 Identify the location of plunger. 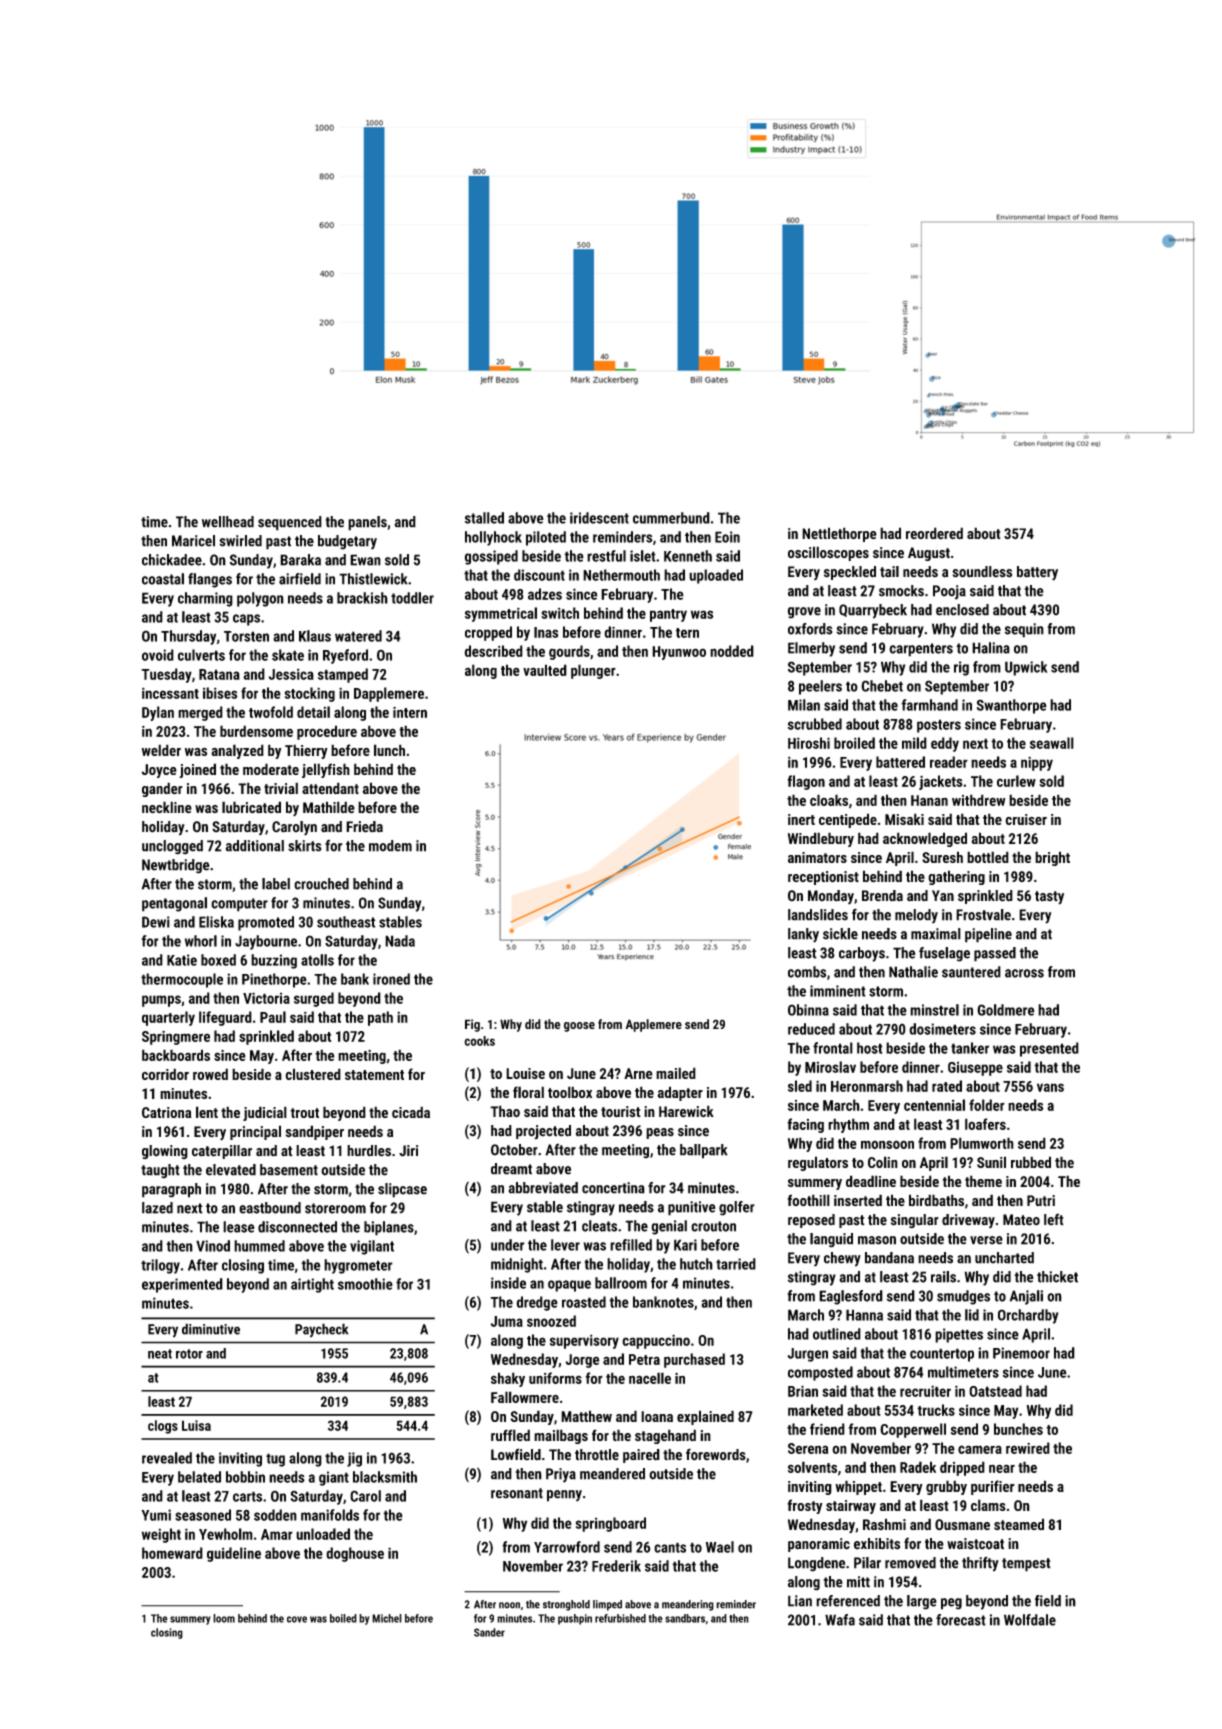
(593, 671).
